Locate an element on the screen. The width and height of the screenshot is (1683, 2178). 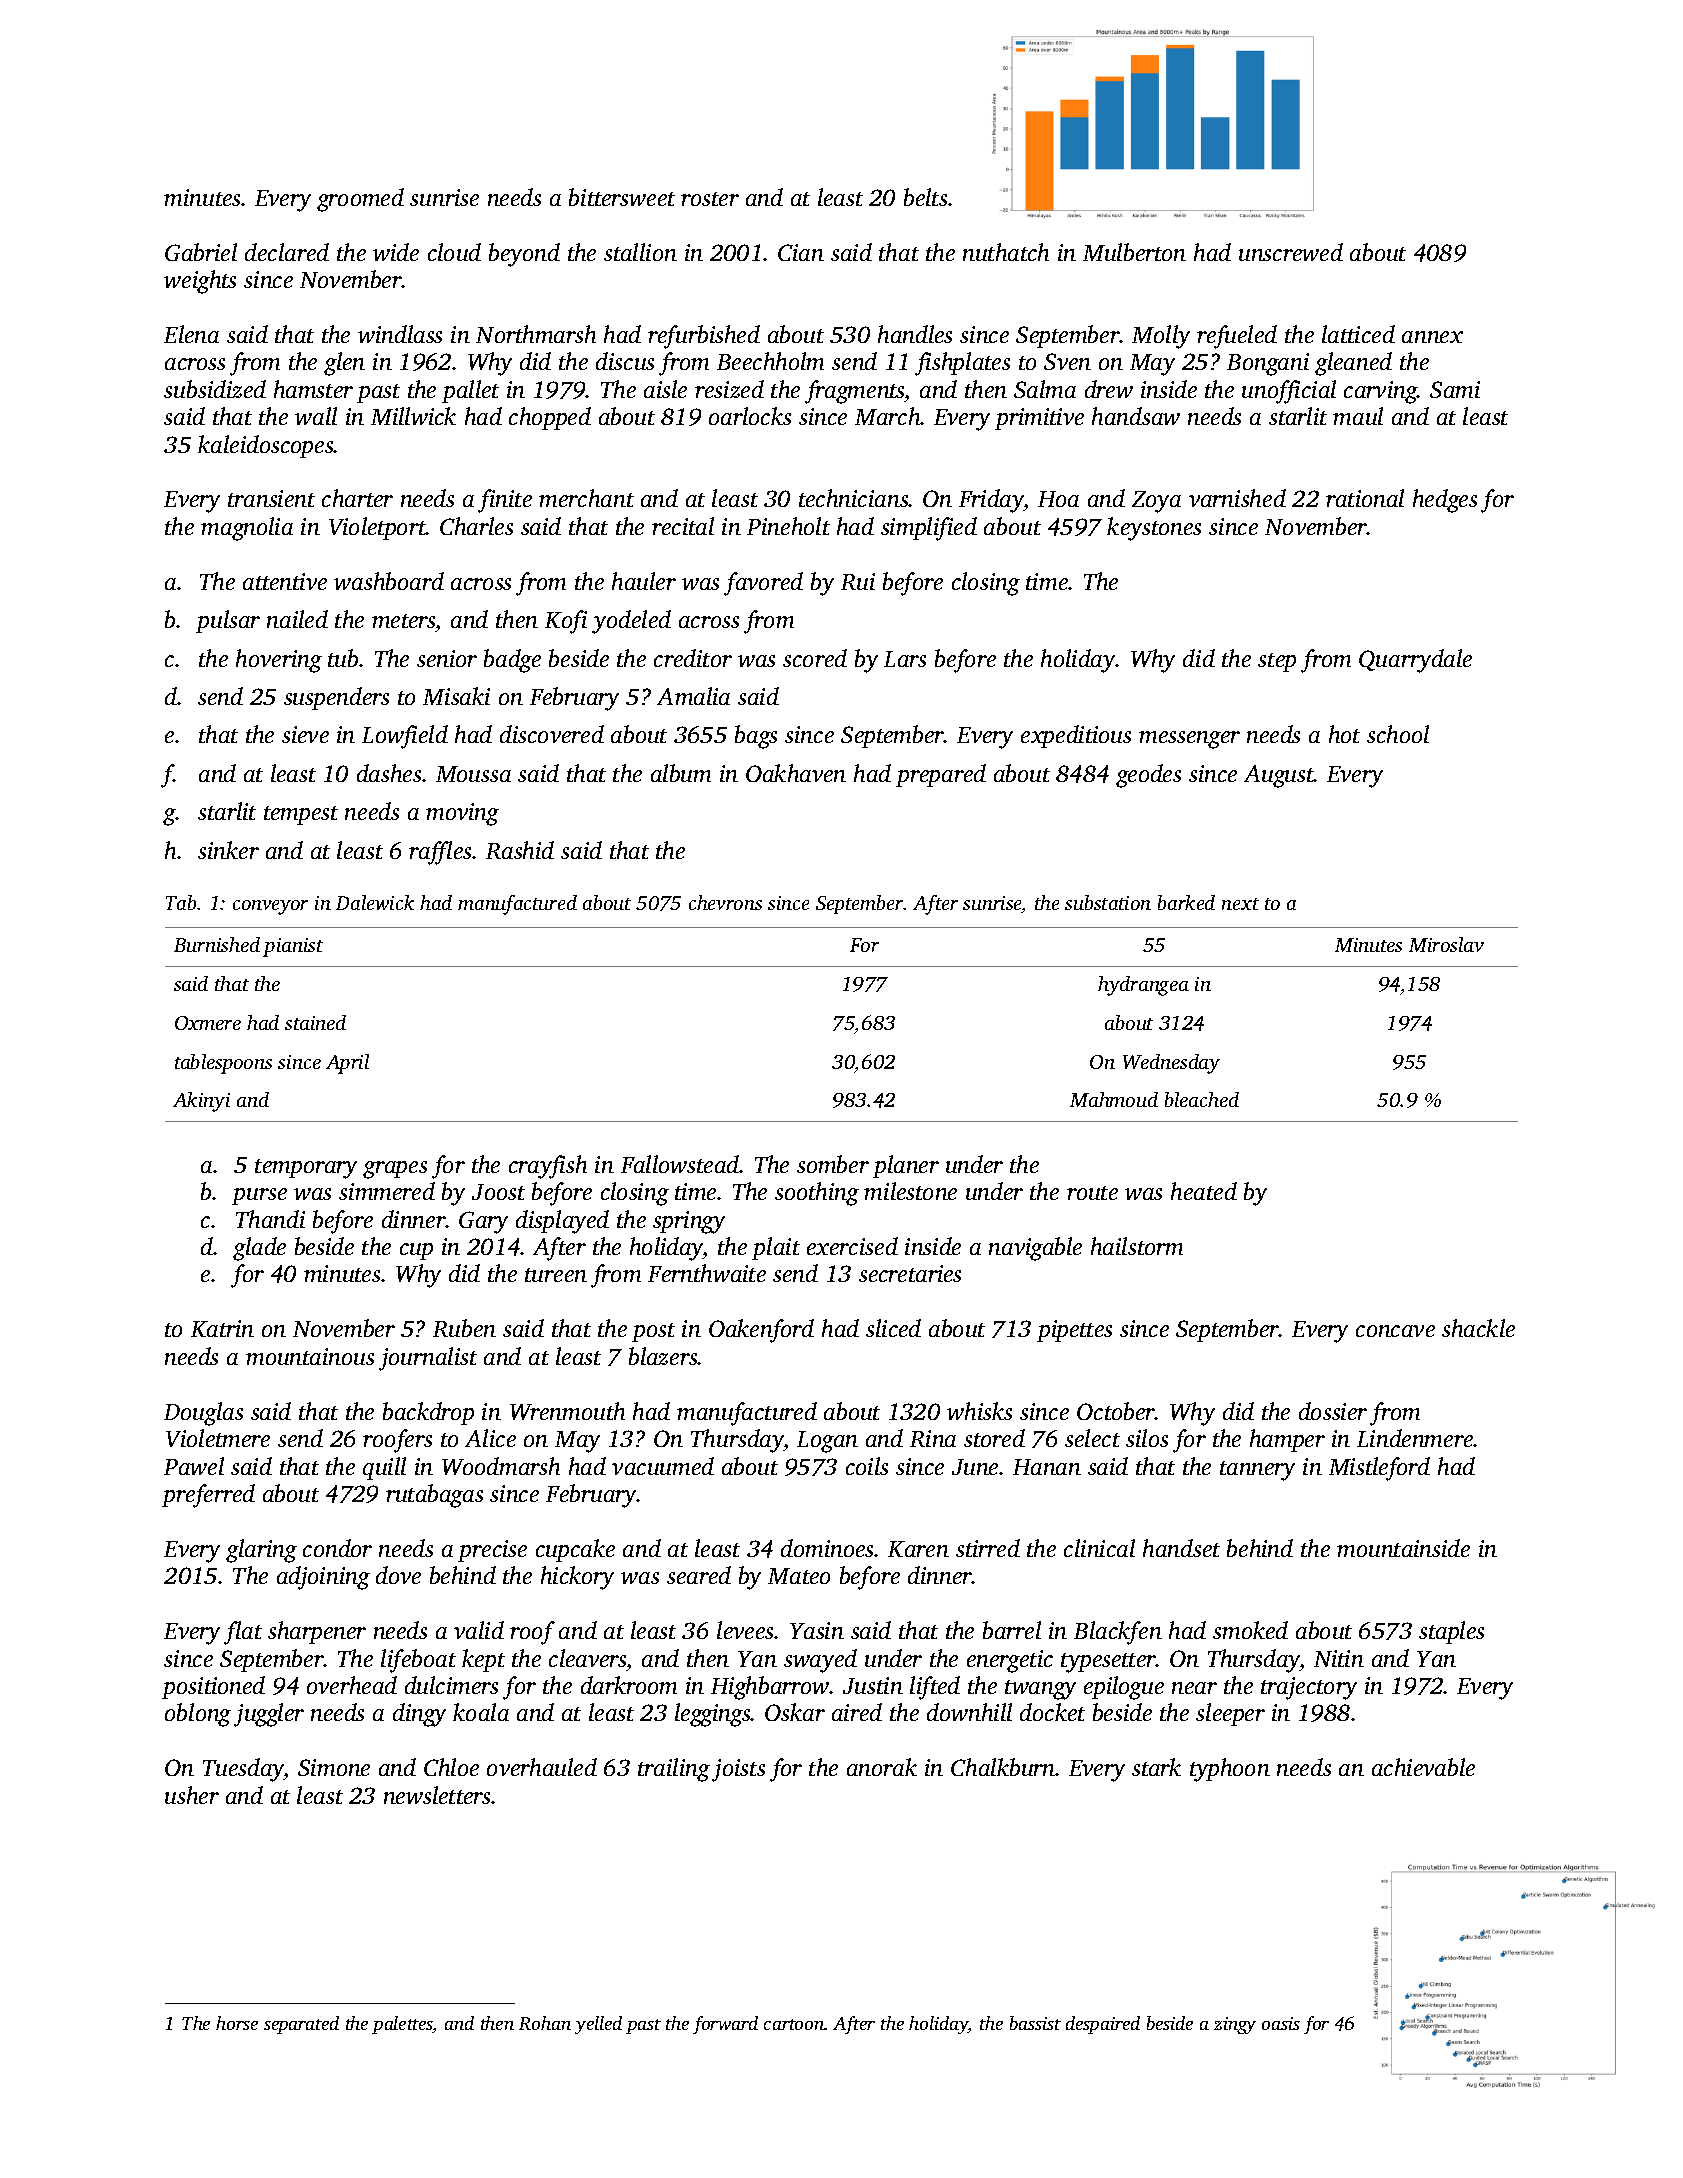
Chloe is located at coordinates (451, 1767).
